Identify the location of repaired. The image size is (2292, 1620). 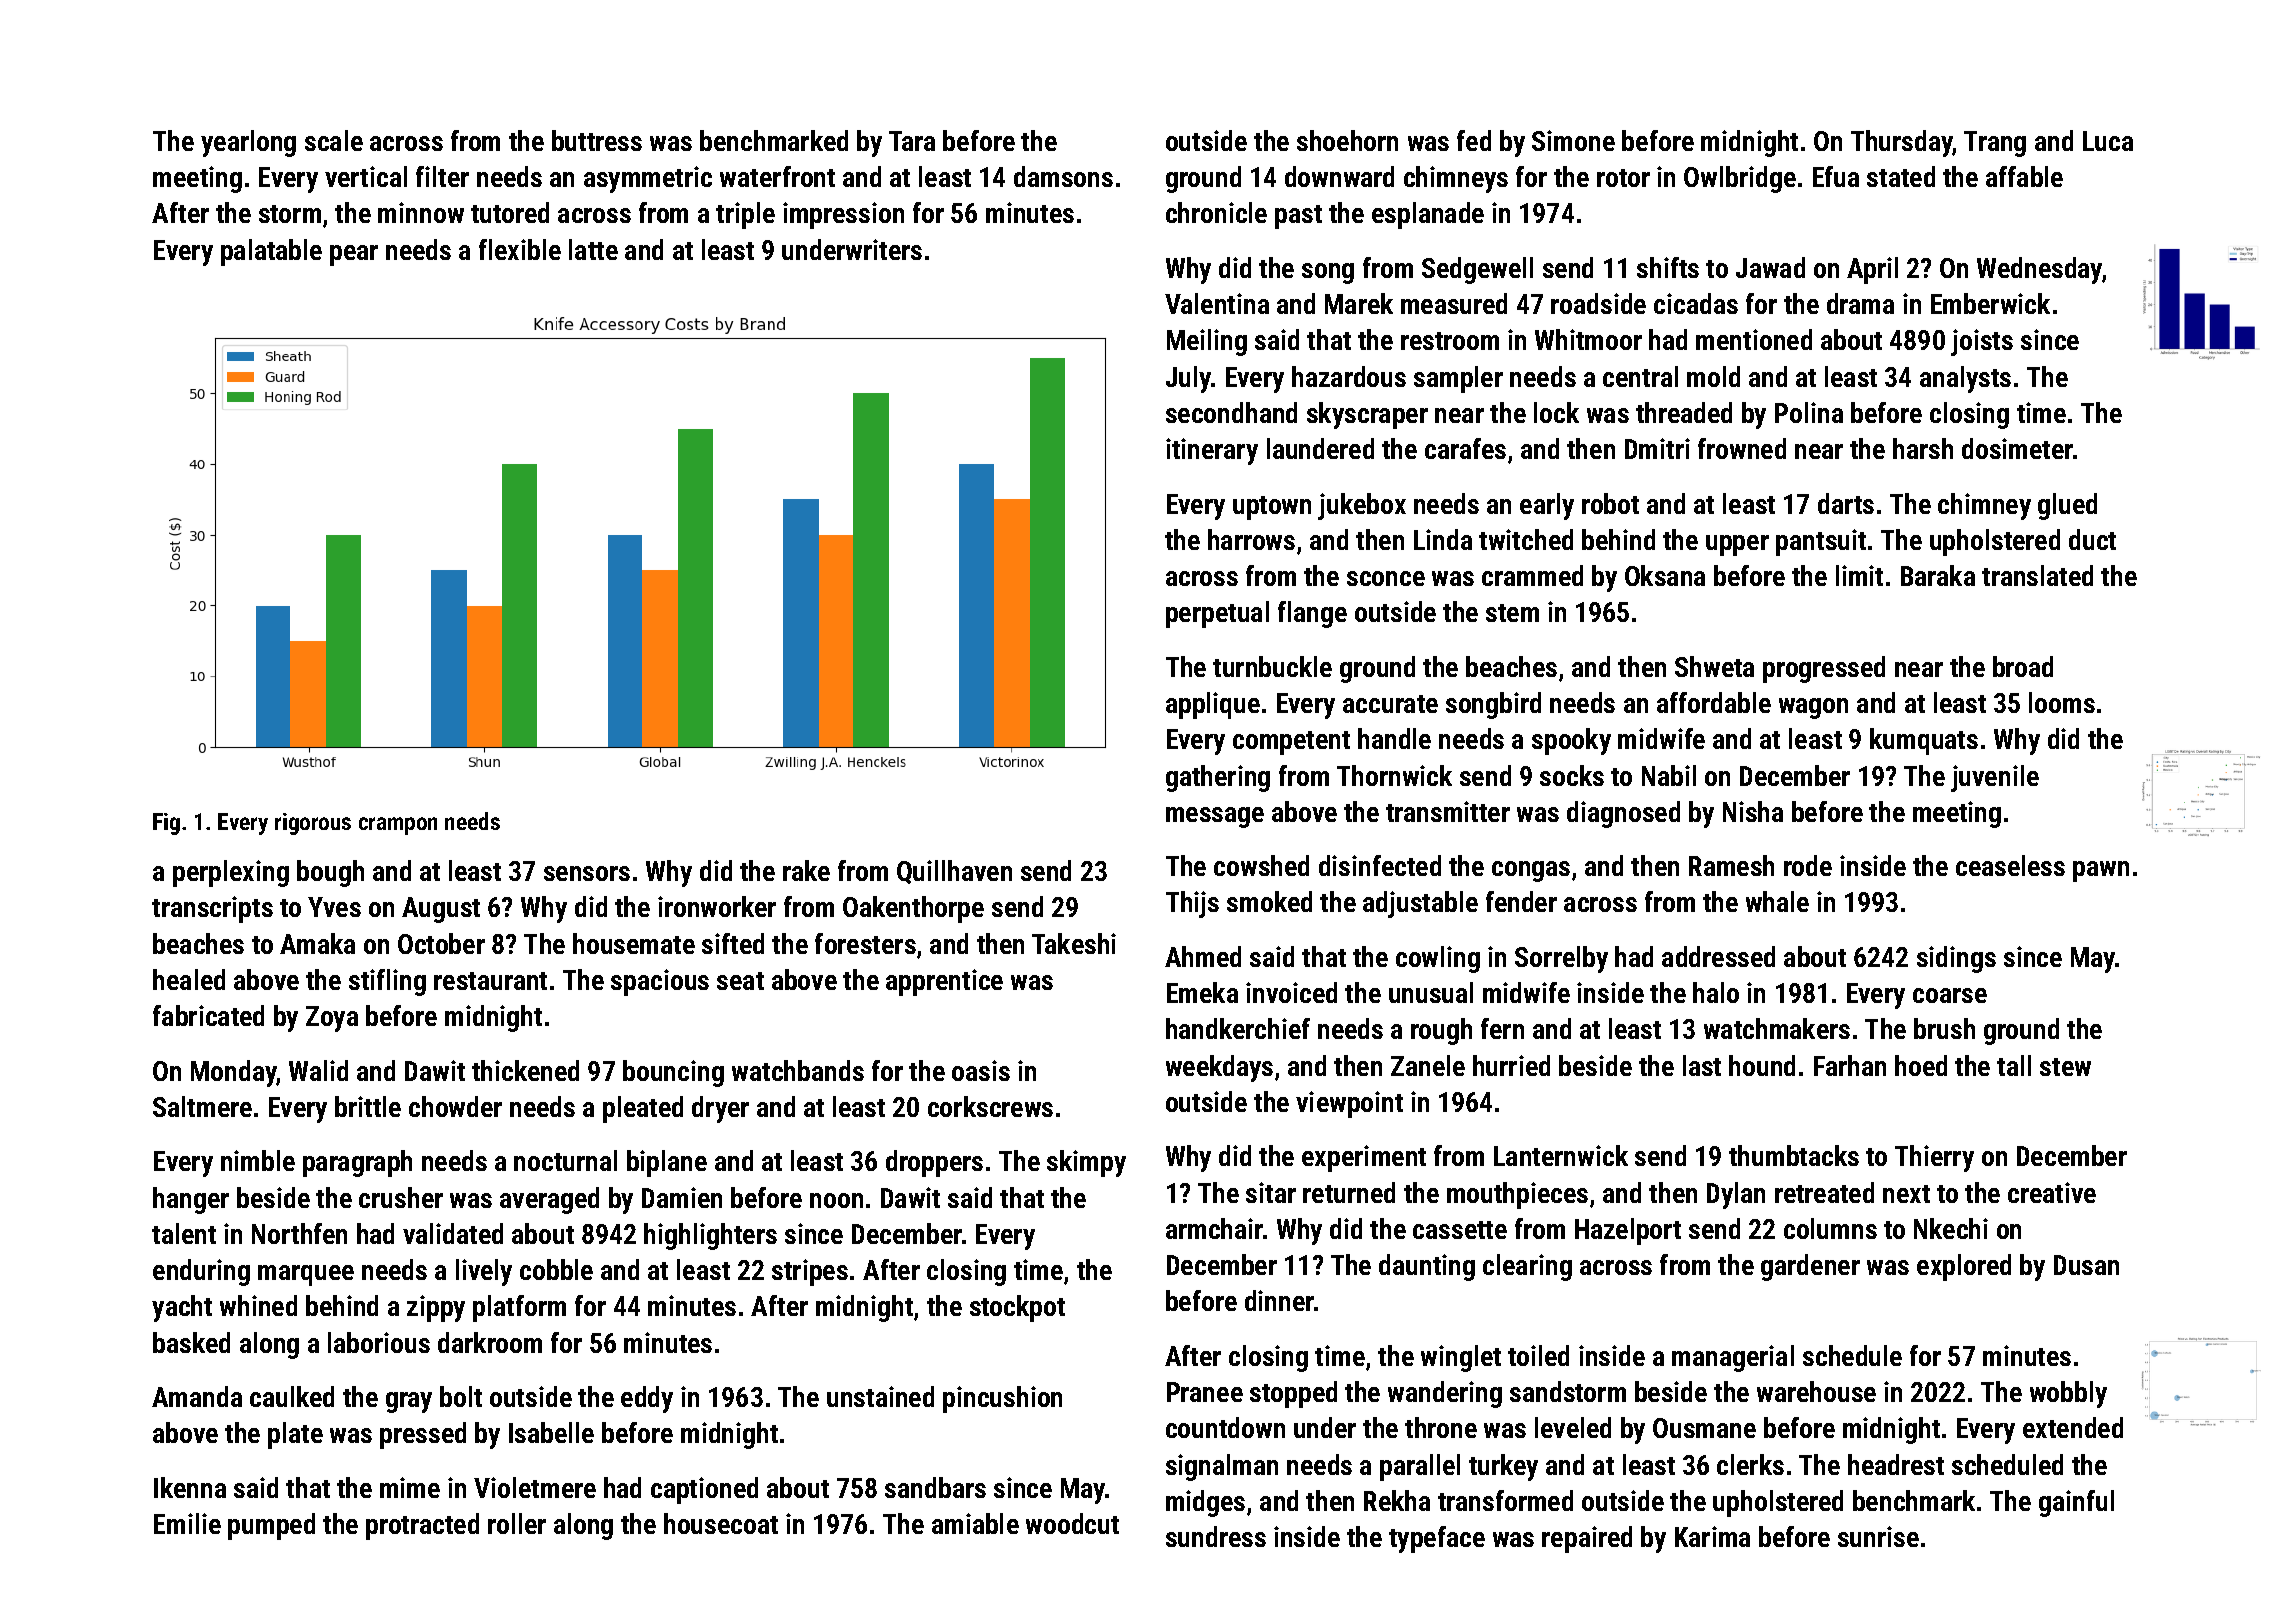
(1587, 1539).
